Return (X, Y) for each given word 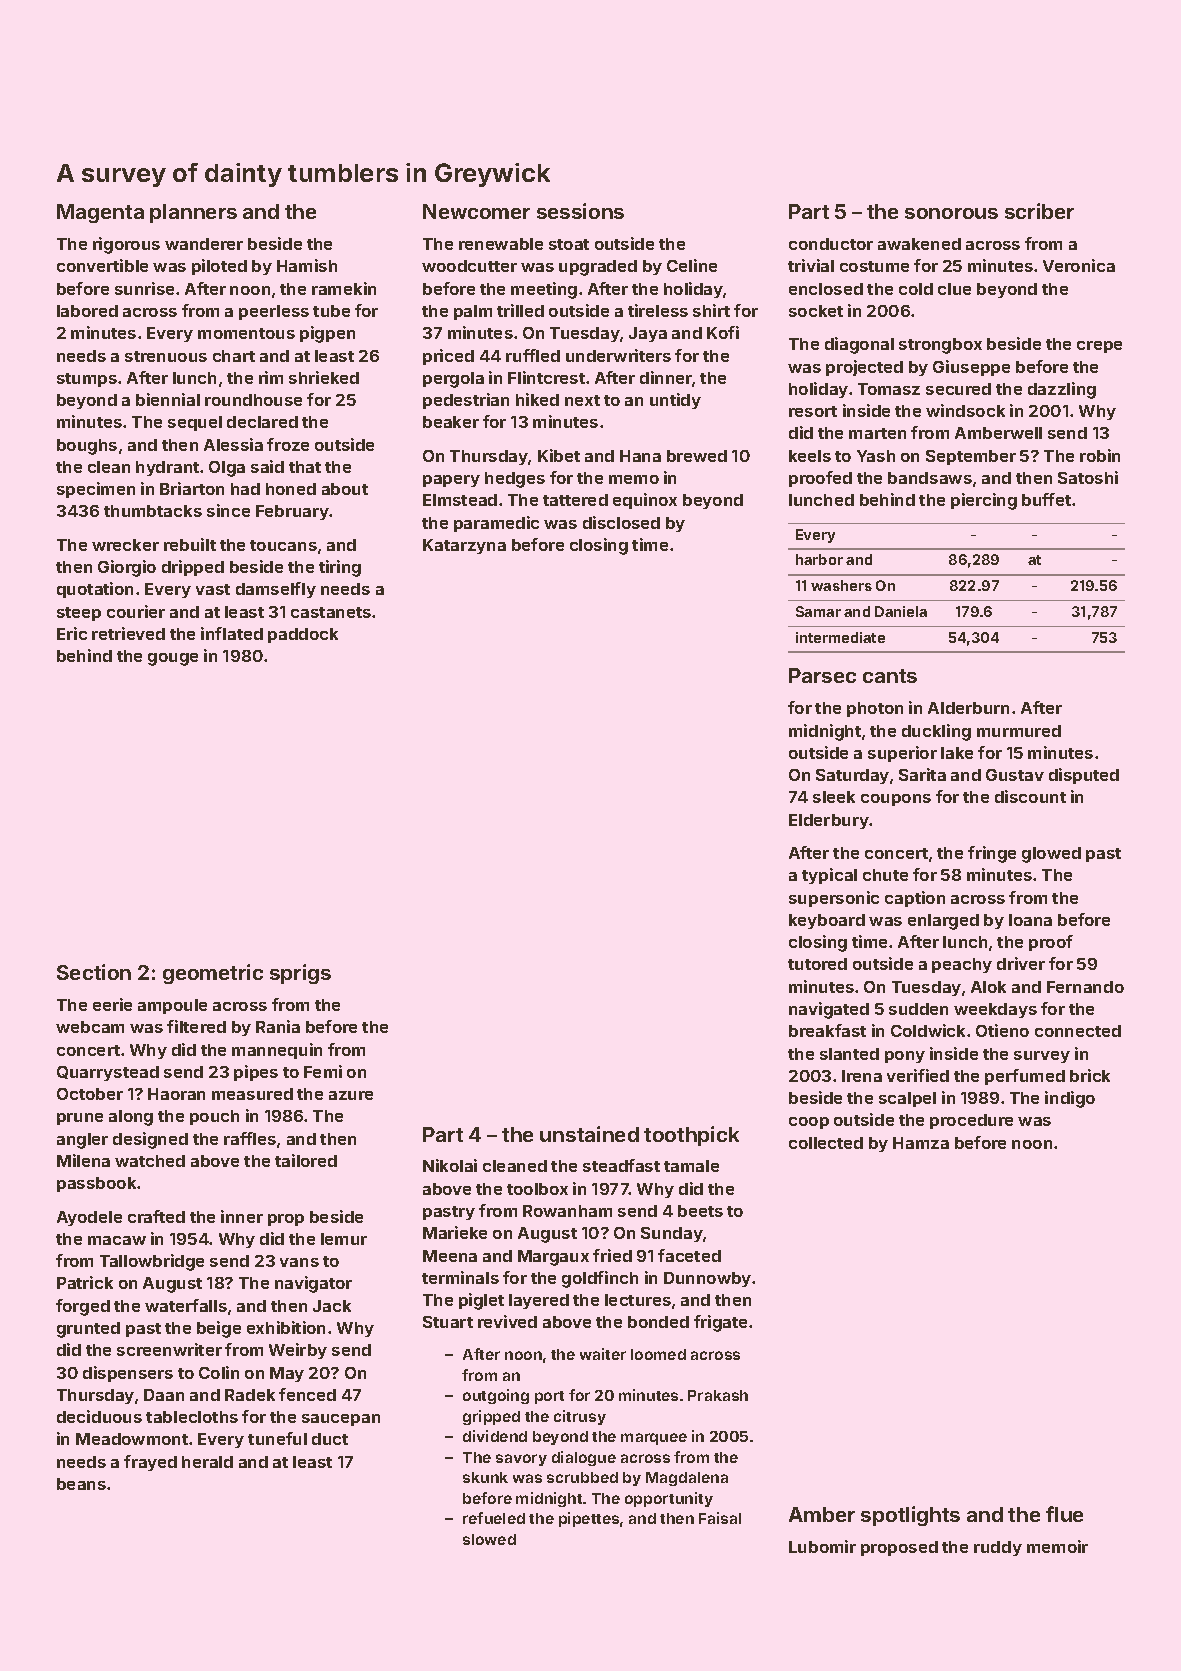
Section (94, 972)
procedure (971, 1121)
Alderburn (968, 708)
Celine (692, 265)
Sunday (672, 1234)
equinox (645, 501)
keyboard (827, 921)
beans (81, 1484)
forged (83, 1307)
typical (829, 876)
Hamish (307, 265)
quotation (95, 590)
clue (954, 289)
